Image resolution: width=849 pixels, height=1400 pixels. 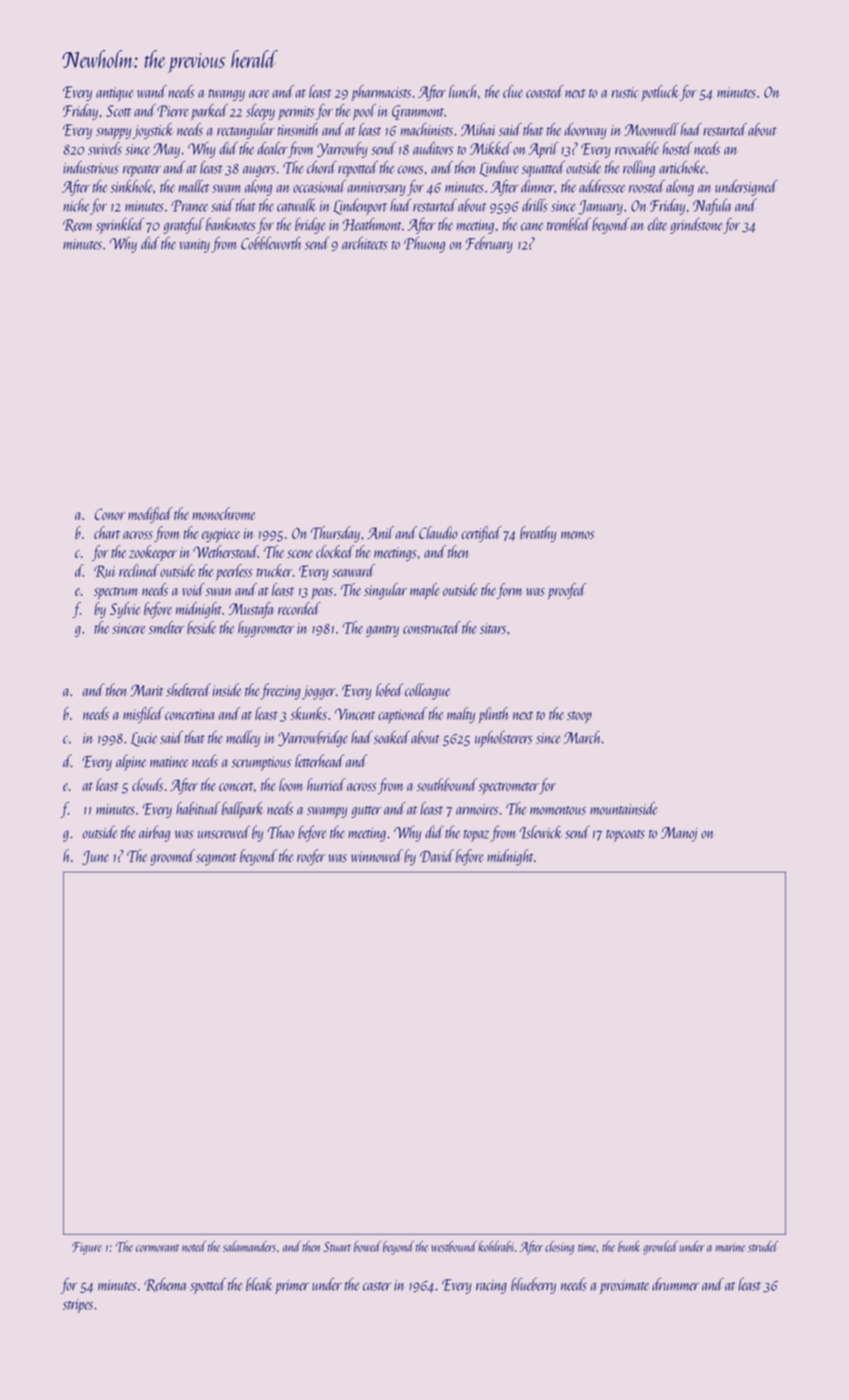 What do you see at coordinates (78, 1306) in the image?
I see `stripes` at bounding box center [78, 1306].
